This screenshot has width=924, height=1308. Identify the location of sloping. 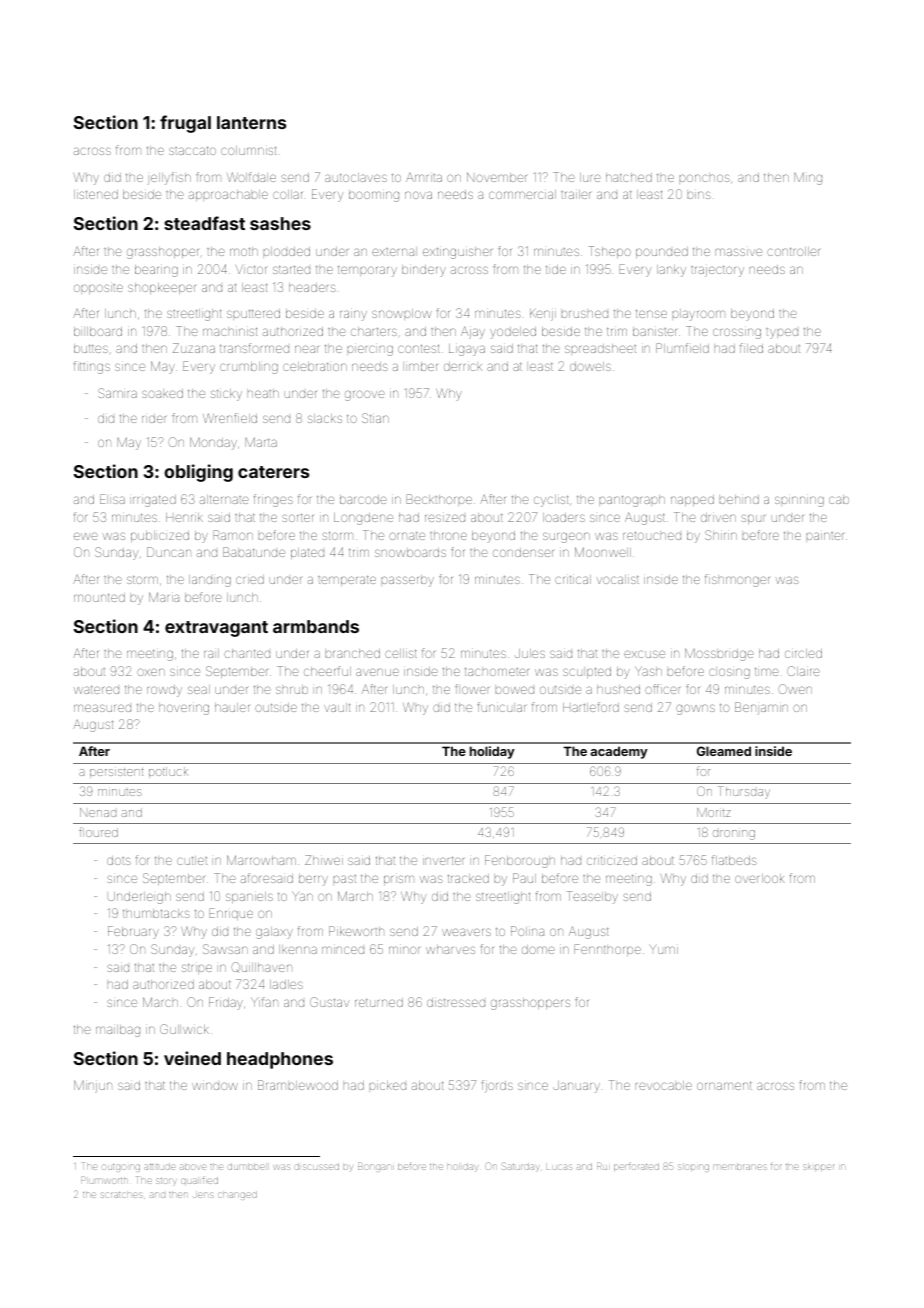
(693, 1168).
